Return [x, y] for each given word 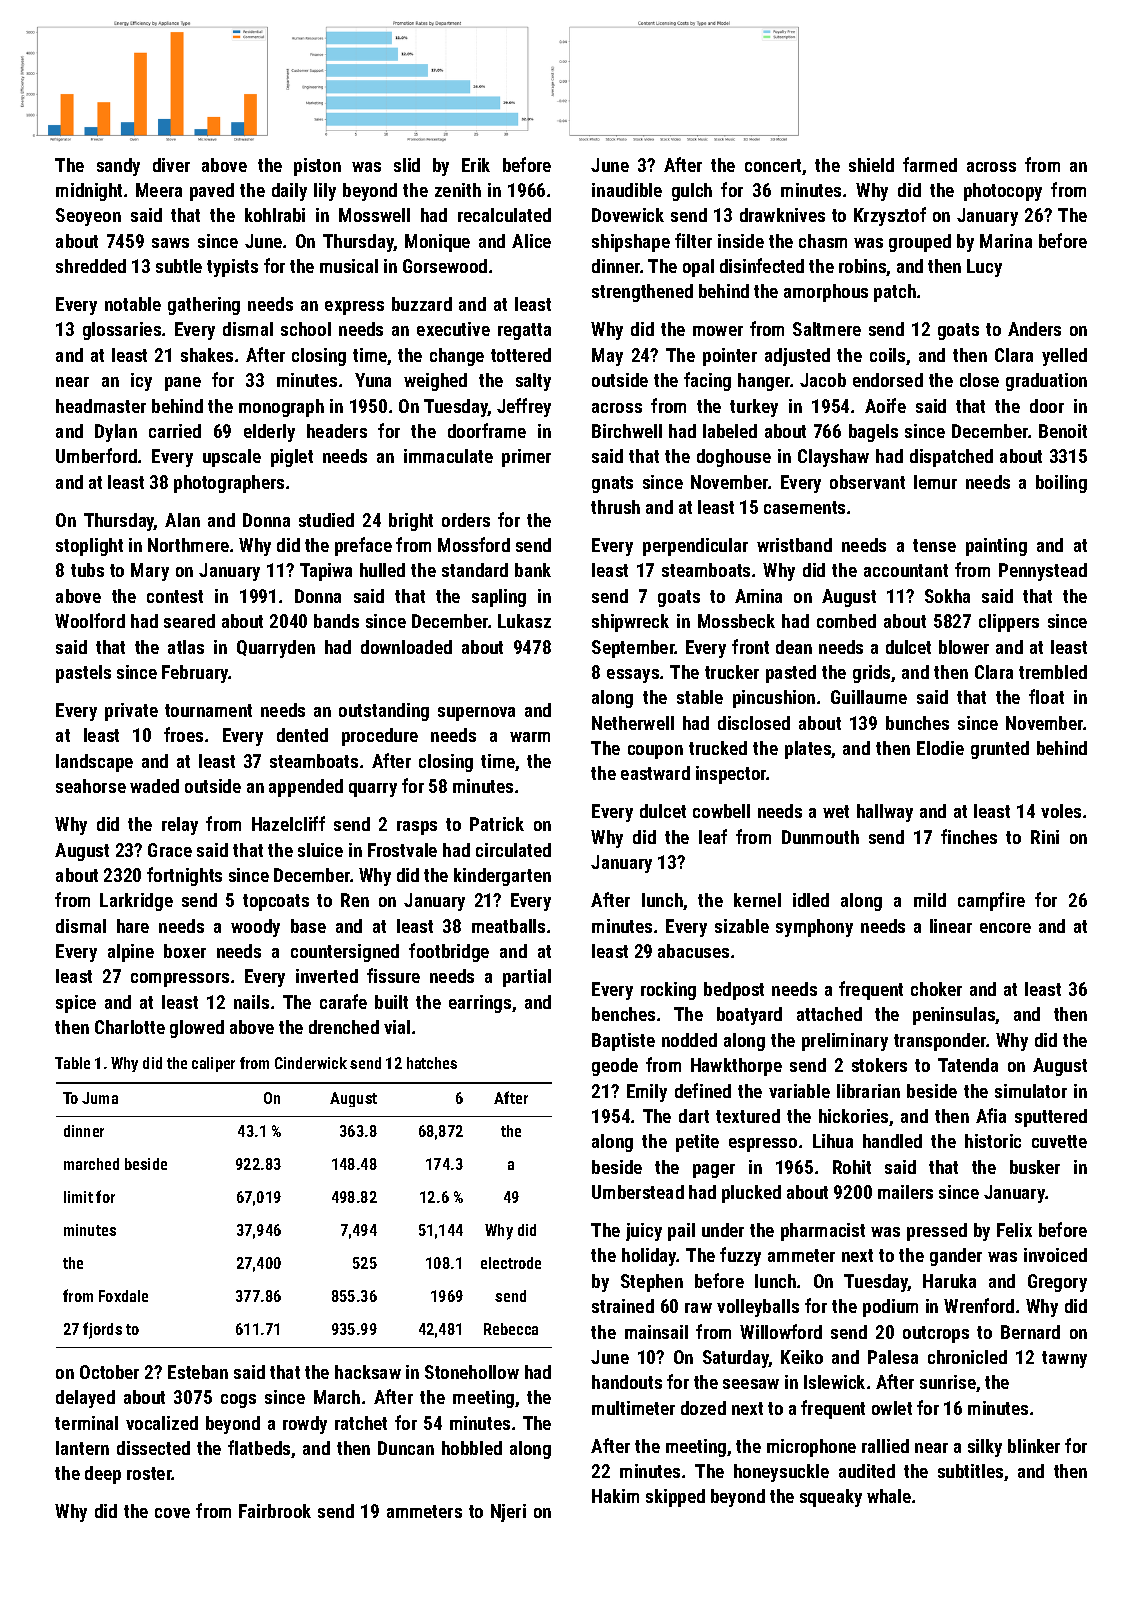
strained [623, 1306]
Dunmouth [820, 837]
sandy [118, 167]
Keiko [802, 1357]
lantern [82, 1448]
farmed [930, 164]
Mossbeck [736, 621]
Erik [476, 165]
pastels [83, 674]
